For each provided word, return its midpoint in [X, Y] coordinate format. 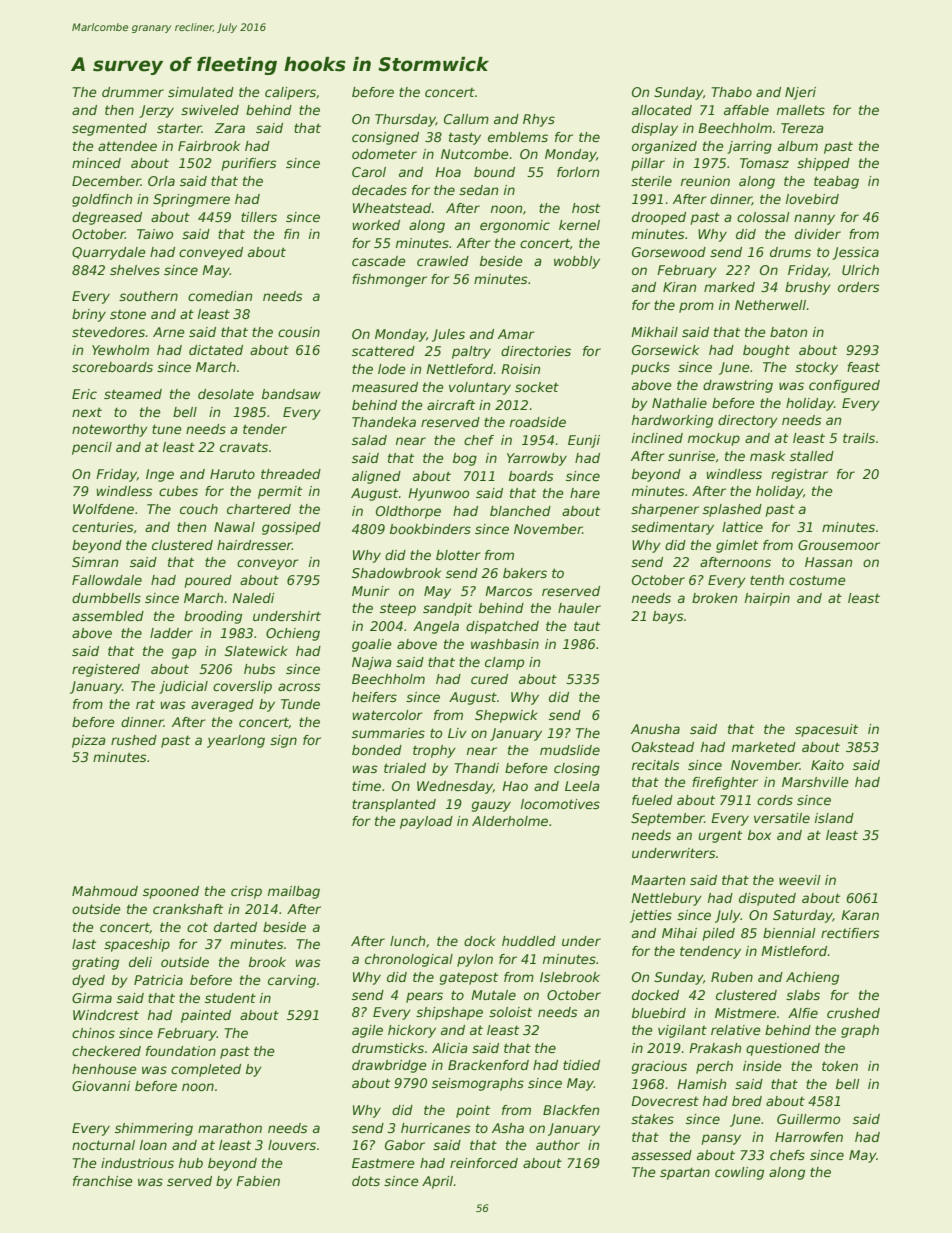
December [106, 181]
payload [426, 822]
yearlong [236, 741]
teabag [836, 182]
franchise [103, 1181]
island [834, 818]
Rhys [539, 120]
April [437, 1182]
